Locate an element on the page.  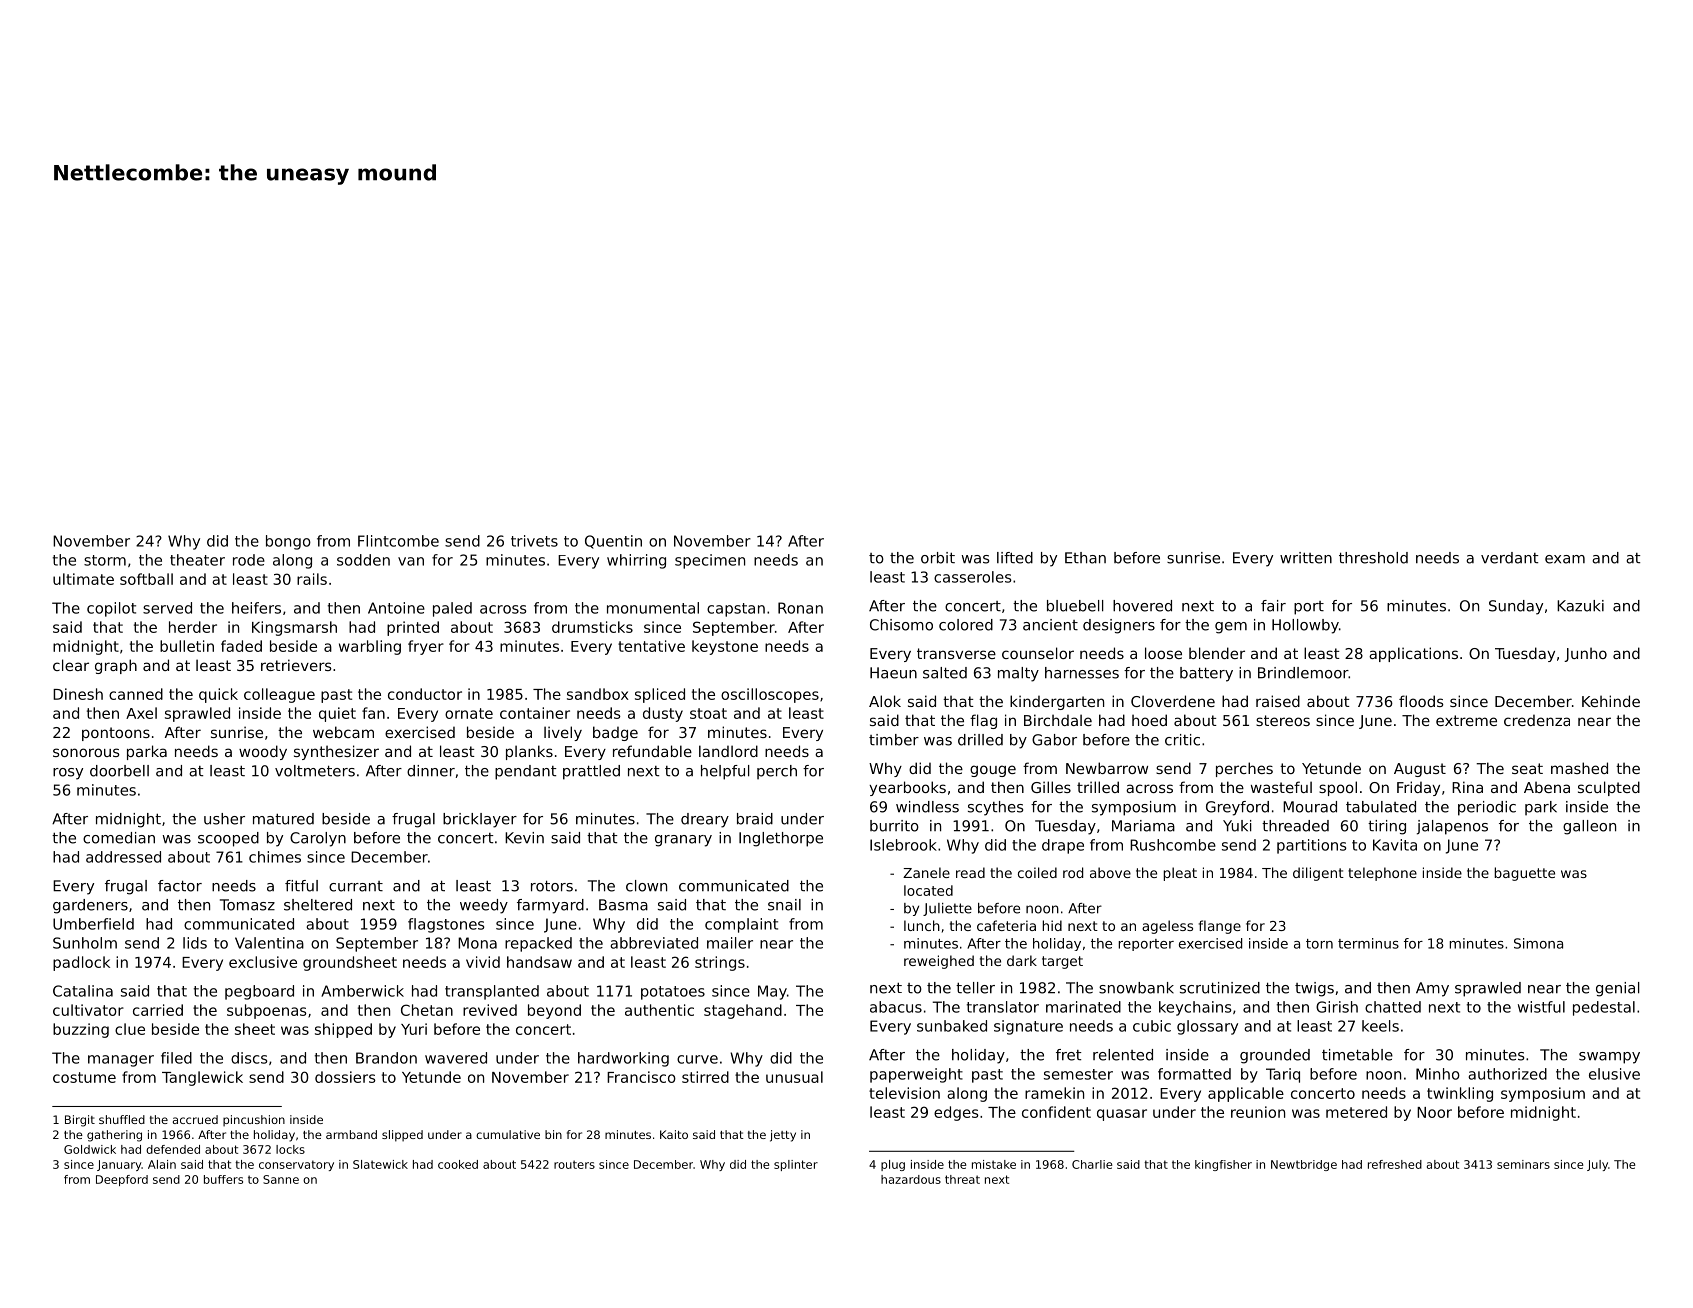
locks is located at coordinates (290, 1149).
